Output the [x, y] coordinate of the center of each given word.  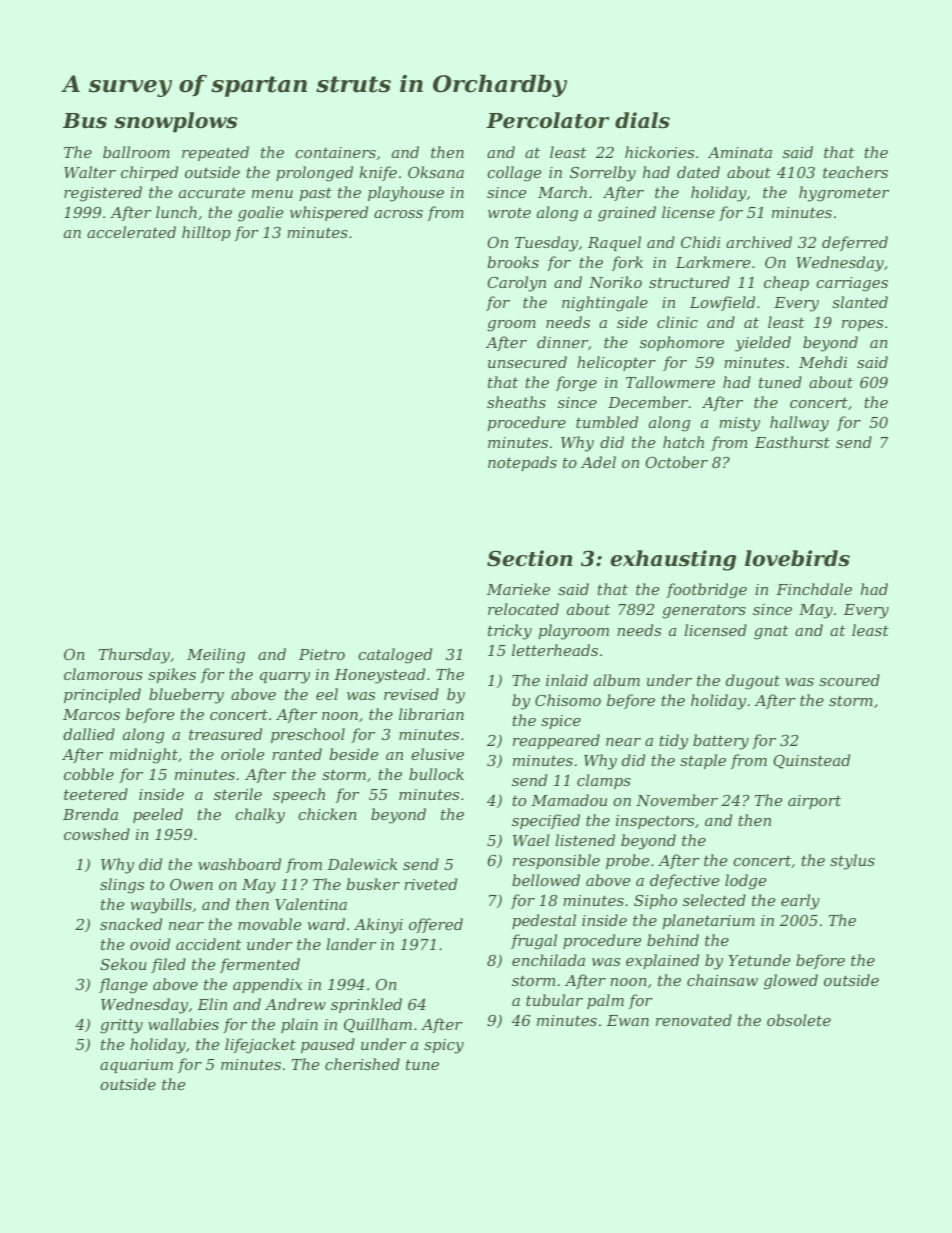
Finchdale [814, 589]
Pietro [322, 654]
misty [739, 424]
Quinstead [811, 761]
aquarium [136, 1066]
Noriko [615, 282]
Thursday [134, 656]
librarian [431, 714]
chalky [260, 816]
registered [103, 194]
